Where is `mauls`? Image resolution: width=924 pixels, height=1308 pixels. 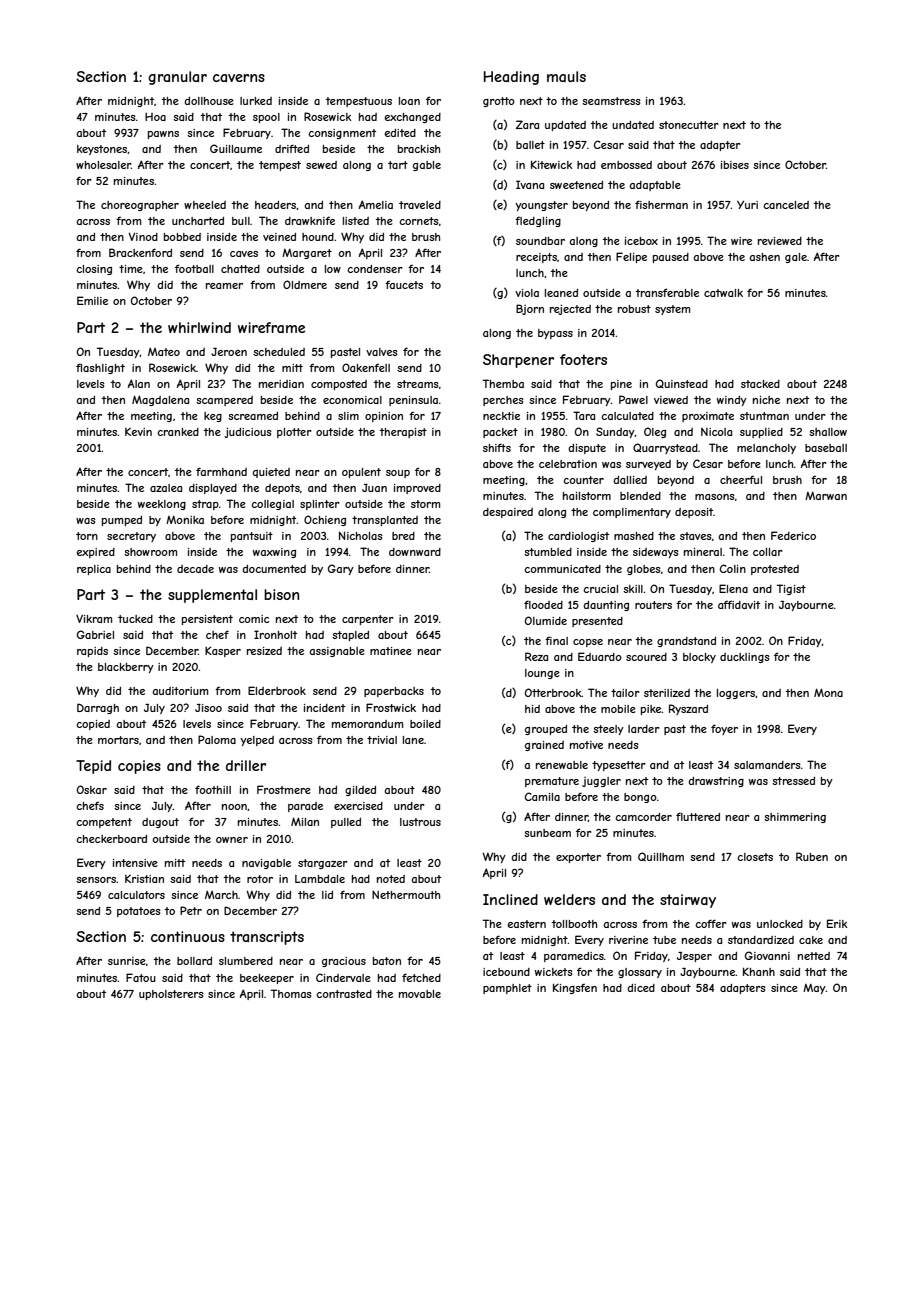 mauls is located at coordinates (566, 76).
